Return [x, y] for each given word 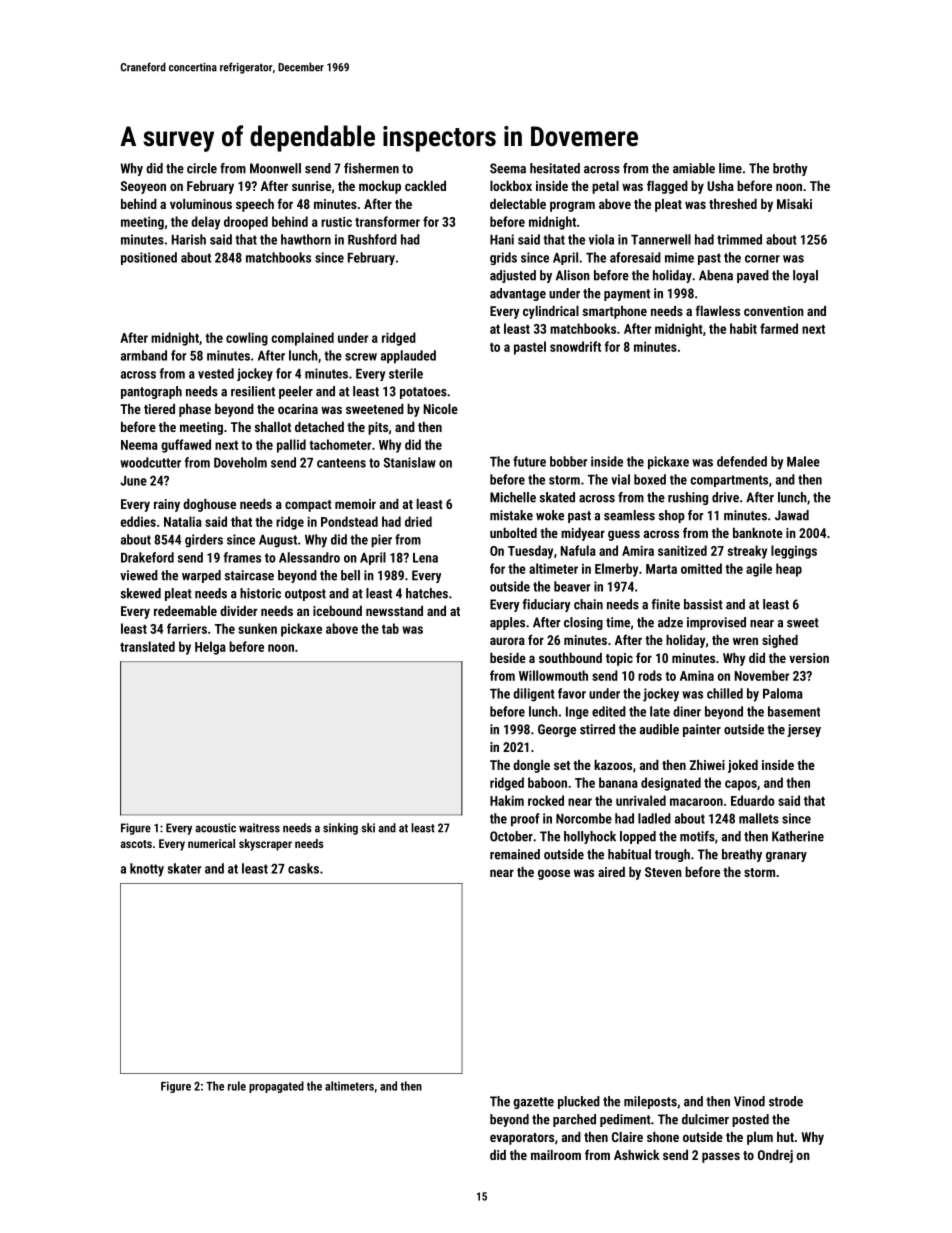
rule [237, 1086]
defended [742, 461]
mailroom [556, 1155]
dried [418, 521]
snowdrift [575, 346]
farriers [187, 628]
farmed [779, 328]
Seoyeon [143, 187]
